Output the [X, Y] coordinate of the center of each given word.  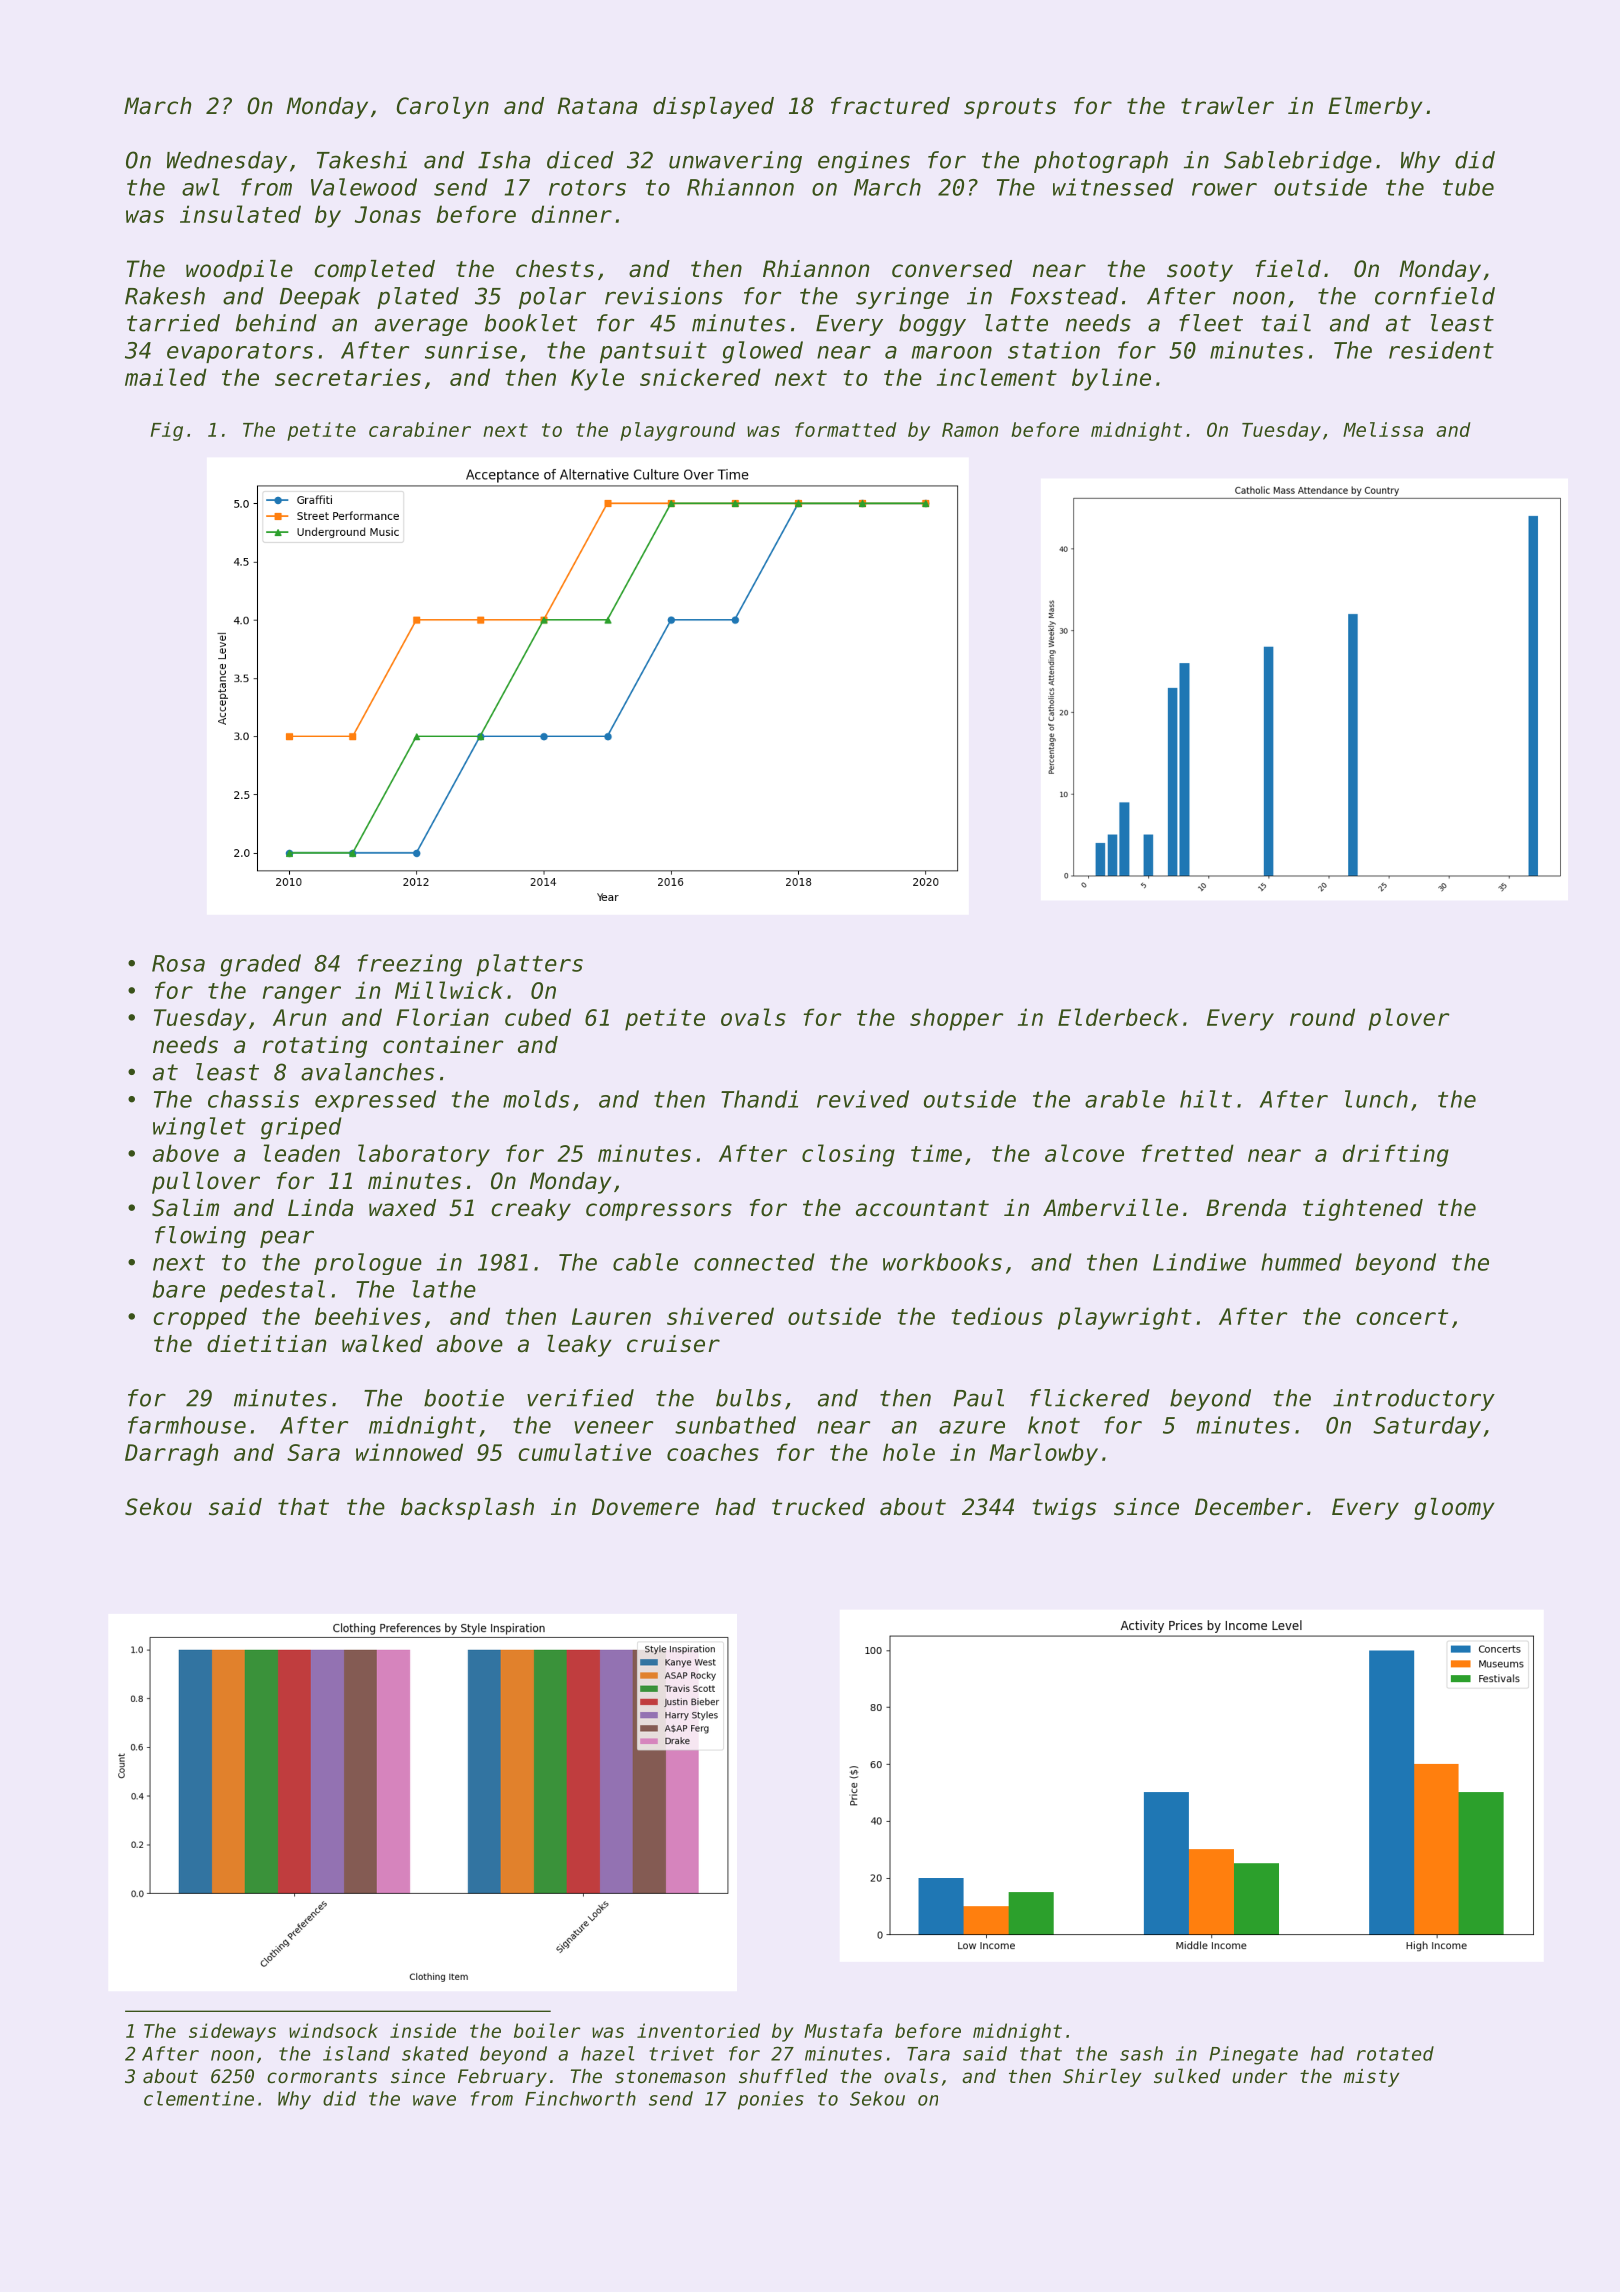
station [1054, 350]
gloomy [1454, 1509]
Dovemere [645, 1507]
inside [423, 2030]
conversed [952, 269]
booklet [531, 323]
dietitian [266, 1344]
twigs [1064, 1509]
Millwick [449, 990]
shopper [957, 1019]
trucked [818, 1507]
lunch [1376, 1099]
